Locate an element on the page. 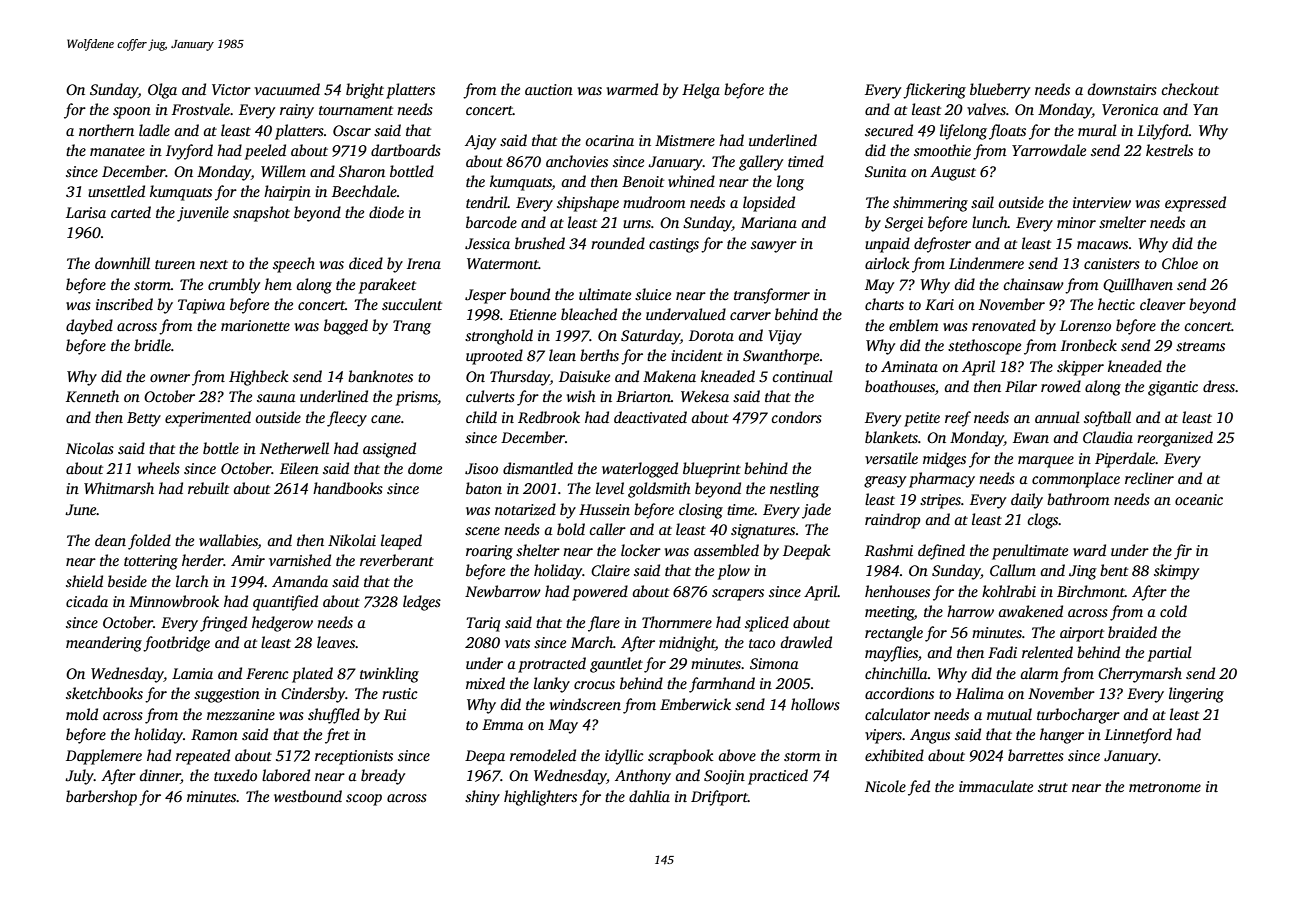 The height and width of the document is (924, 1308). lingering is located at coordinates (1196, 695).
